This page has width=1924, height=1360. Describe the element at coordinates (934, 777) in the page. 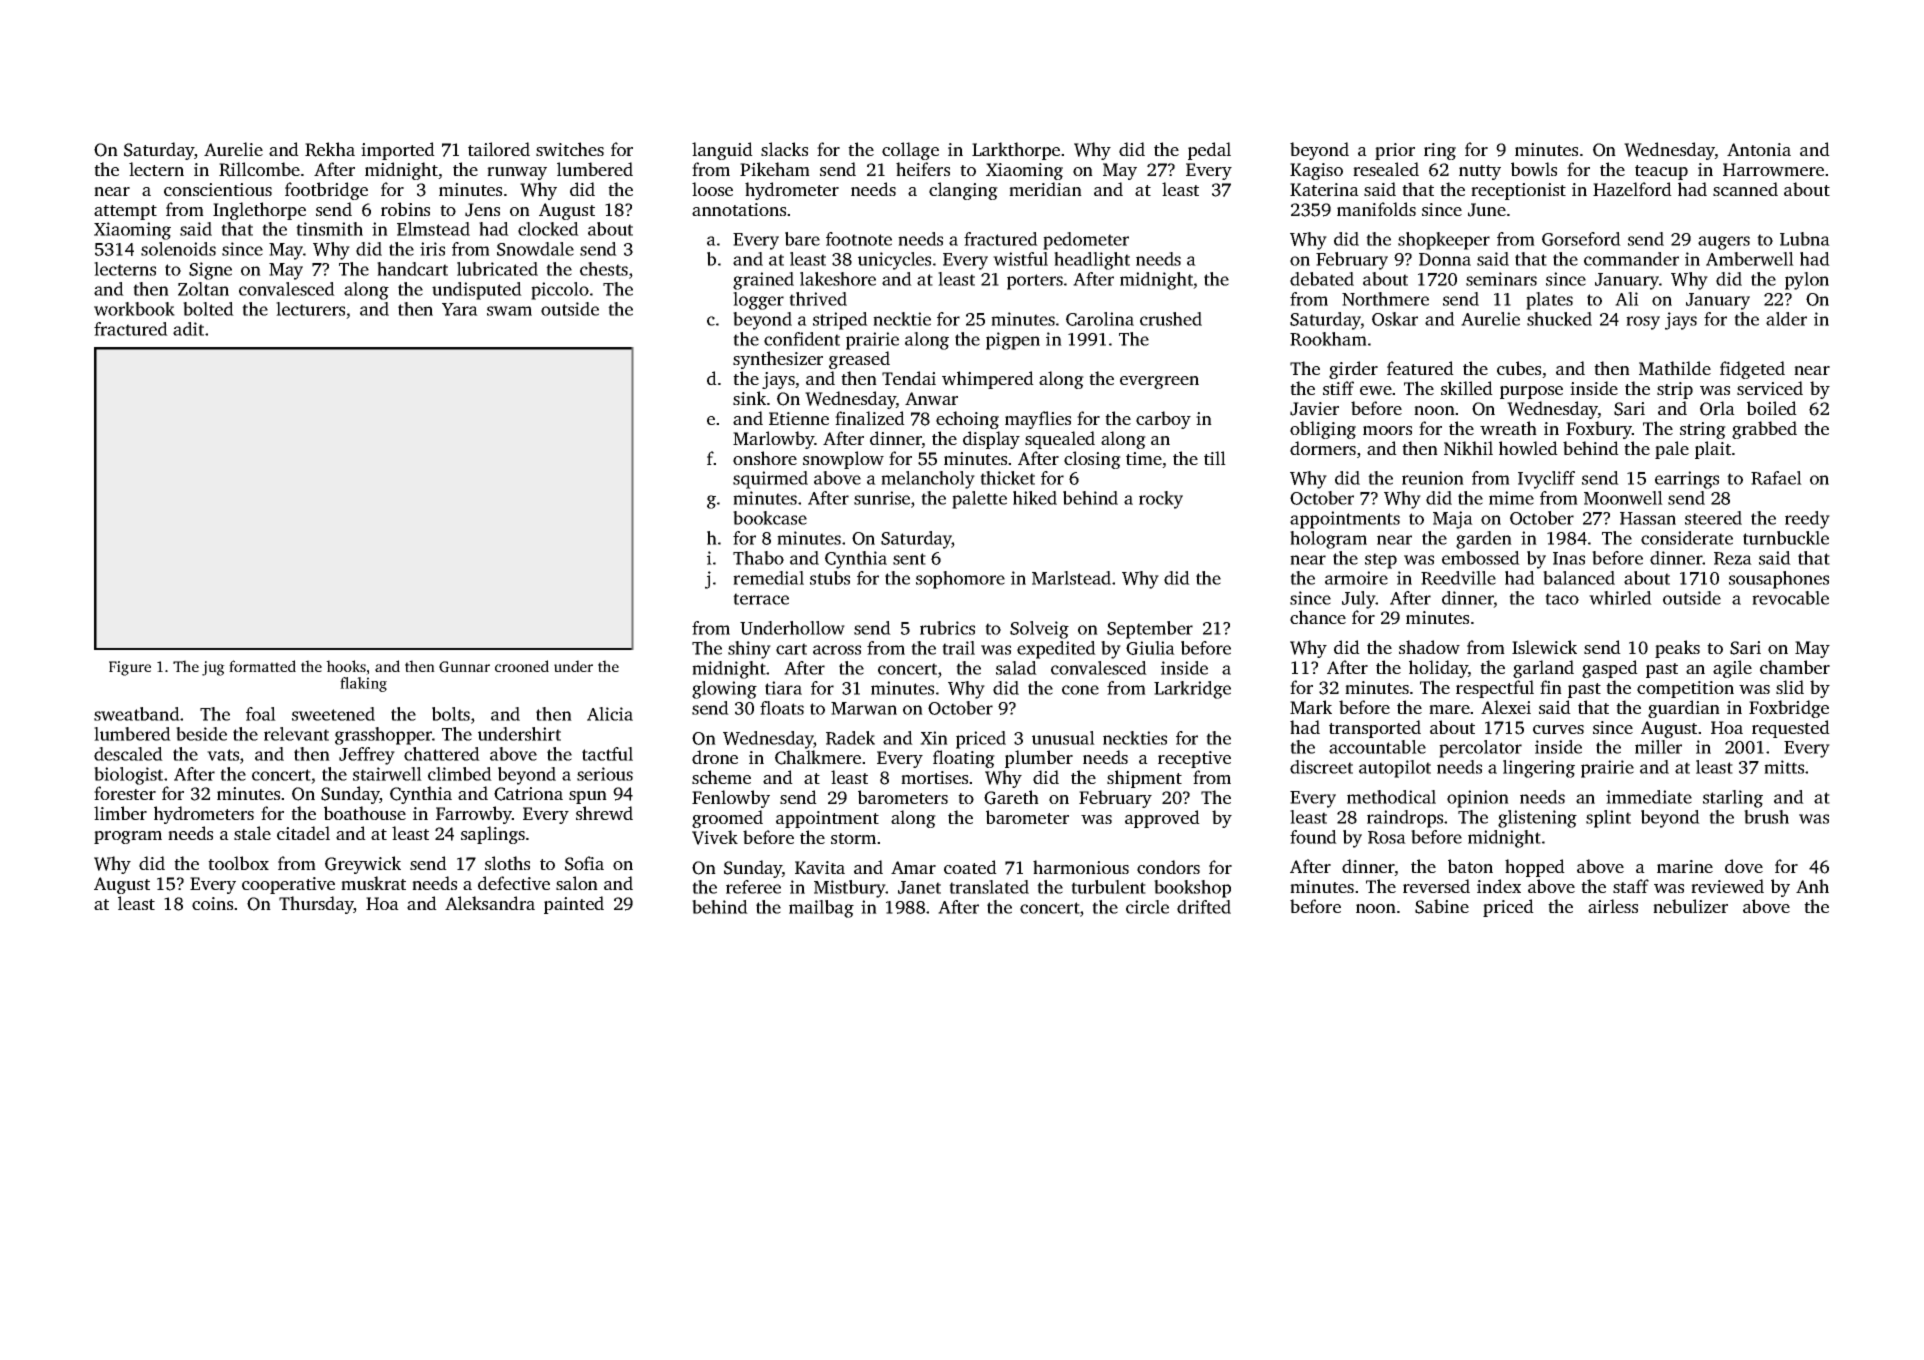

I see `mortises` at that location.
